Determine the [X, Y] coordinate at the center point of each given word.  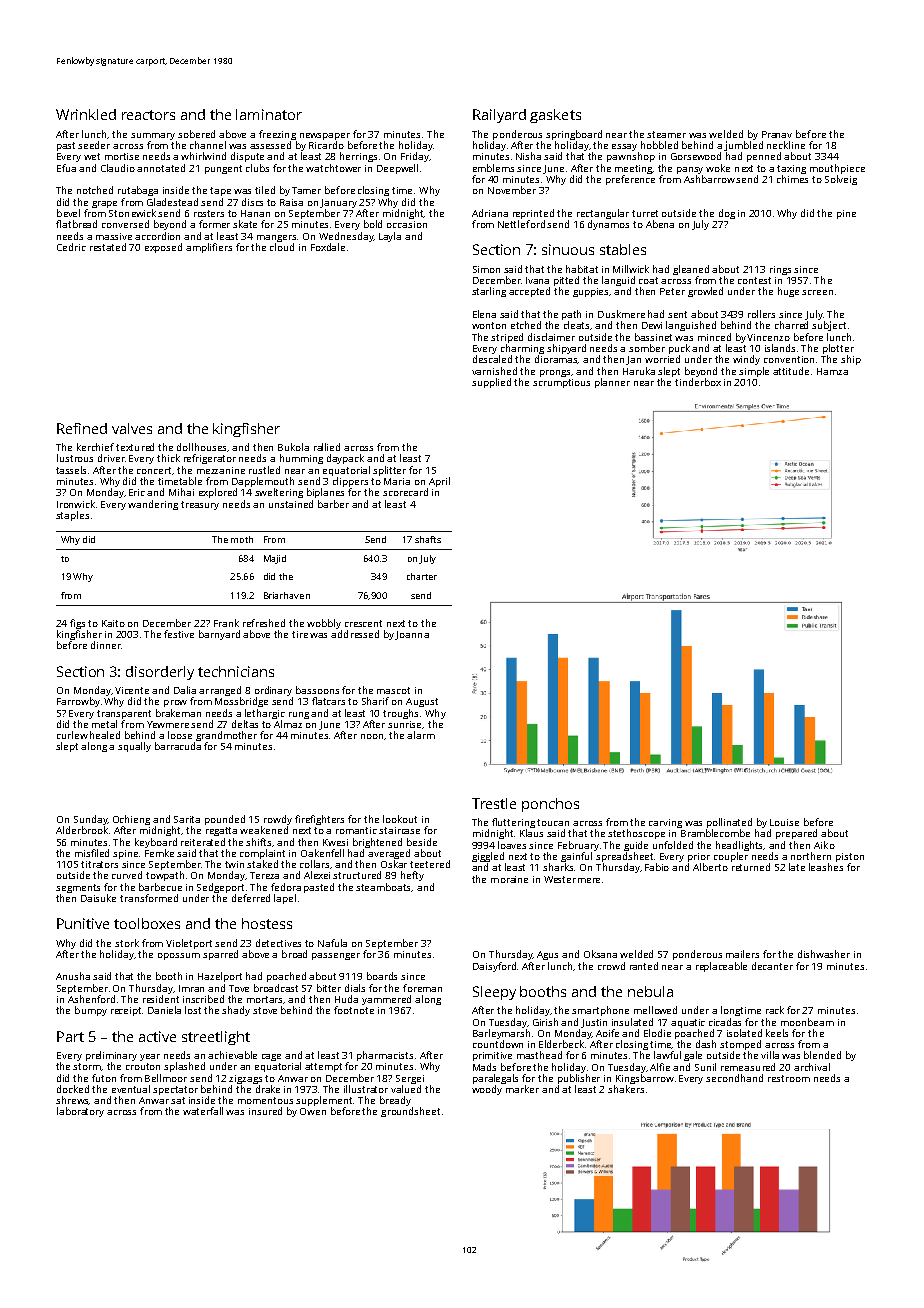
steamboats [384, 887]
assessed [270, 145]
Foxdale [328, 247]
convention [789, 359]
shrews [72, 1100]
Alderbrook [82, 830]
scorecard [405, 492]
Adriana [490, 213]
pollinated [729, 823]
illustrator [366, 1089]
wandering [153, 505]
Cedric [71, 247]
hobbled [659, 145]
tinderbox [698, 382]
